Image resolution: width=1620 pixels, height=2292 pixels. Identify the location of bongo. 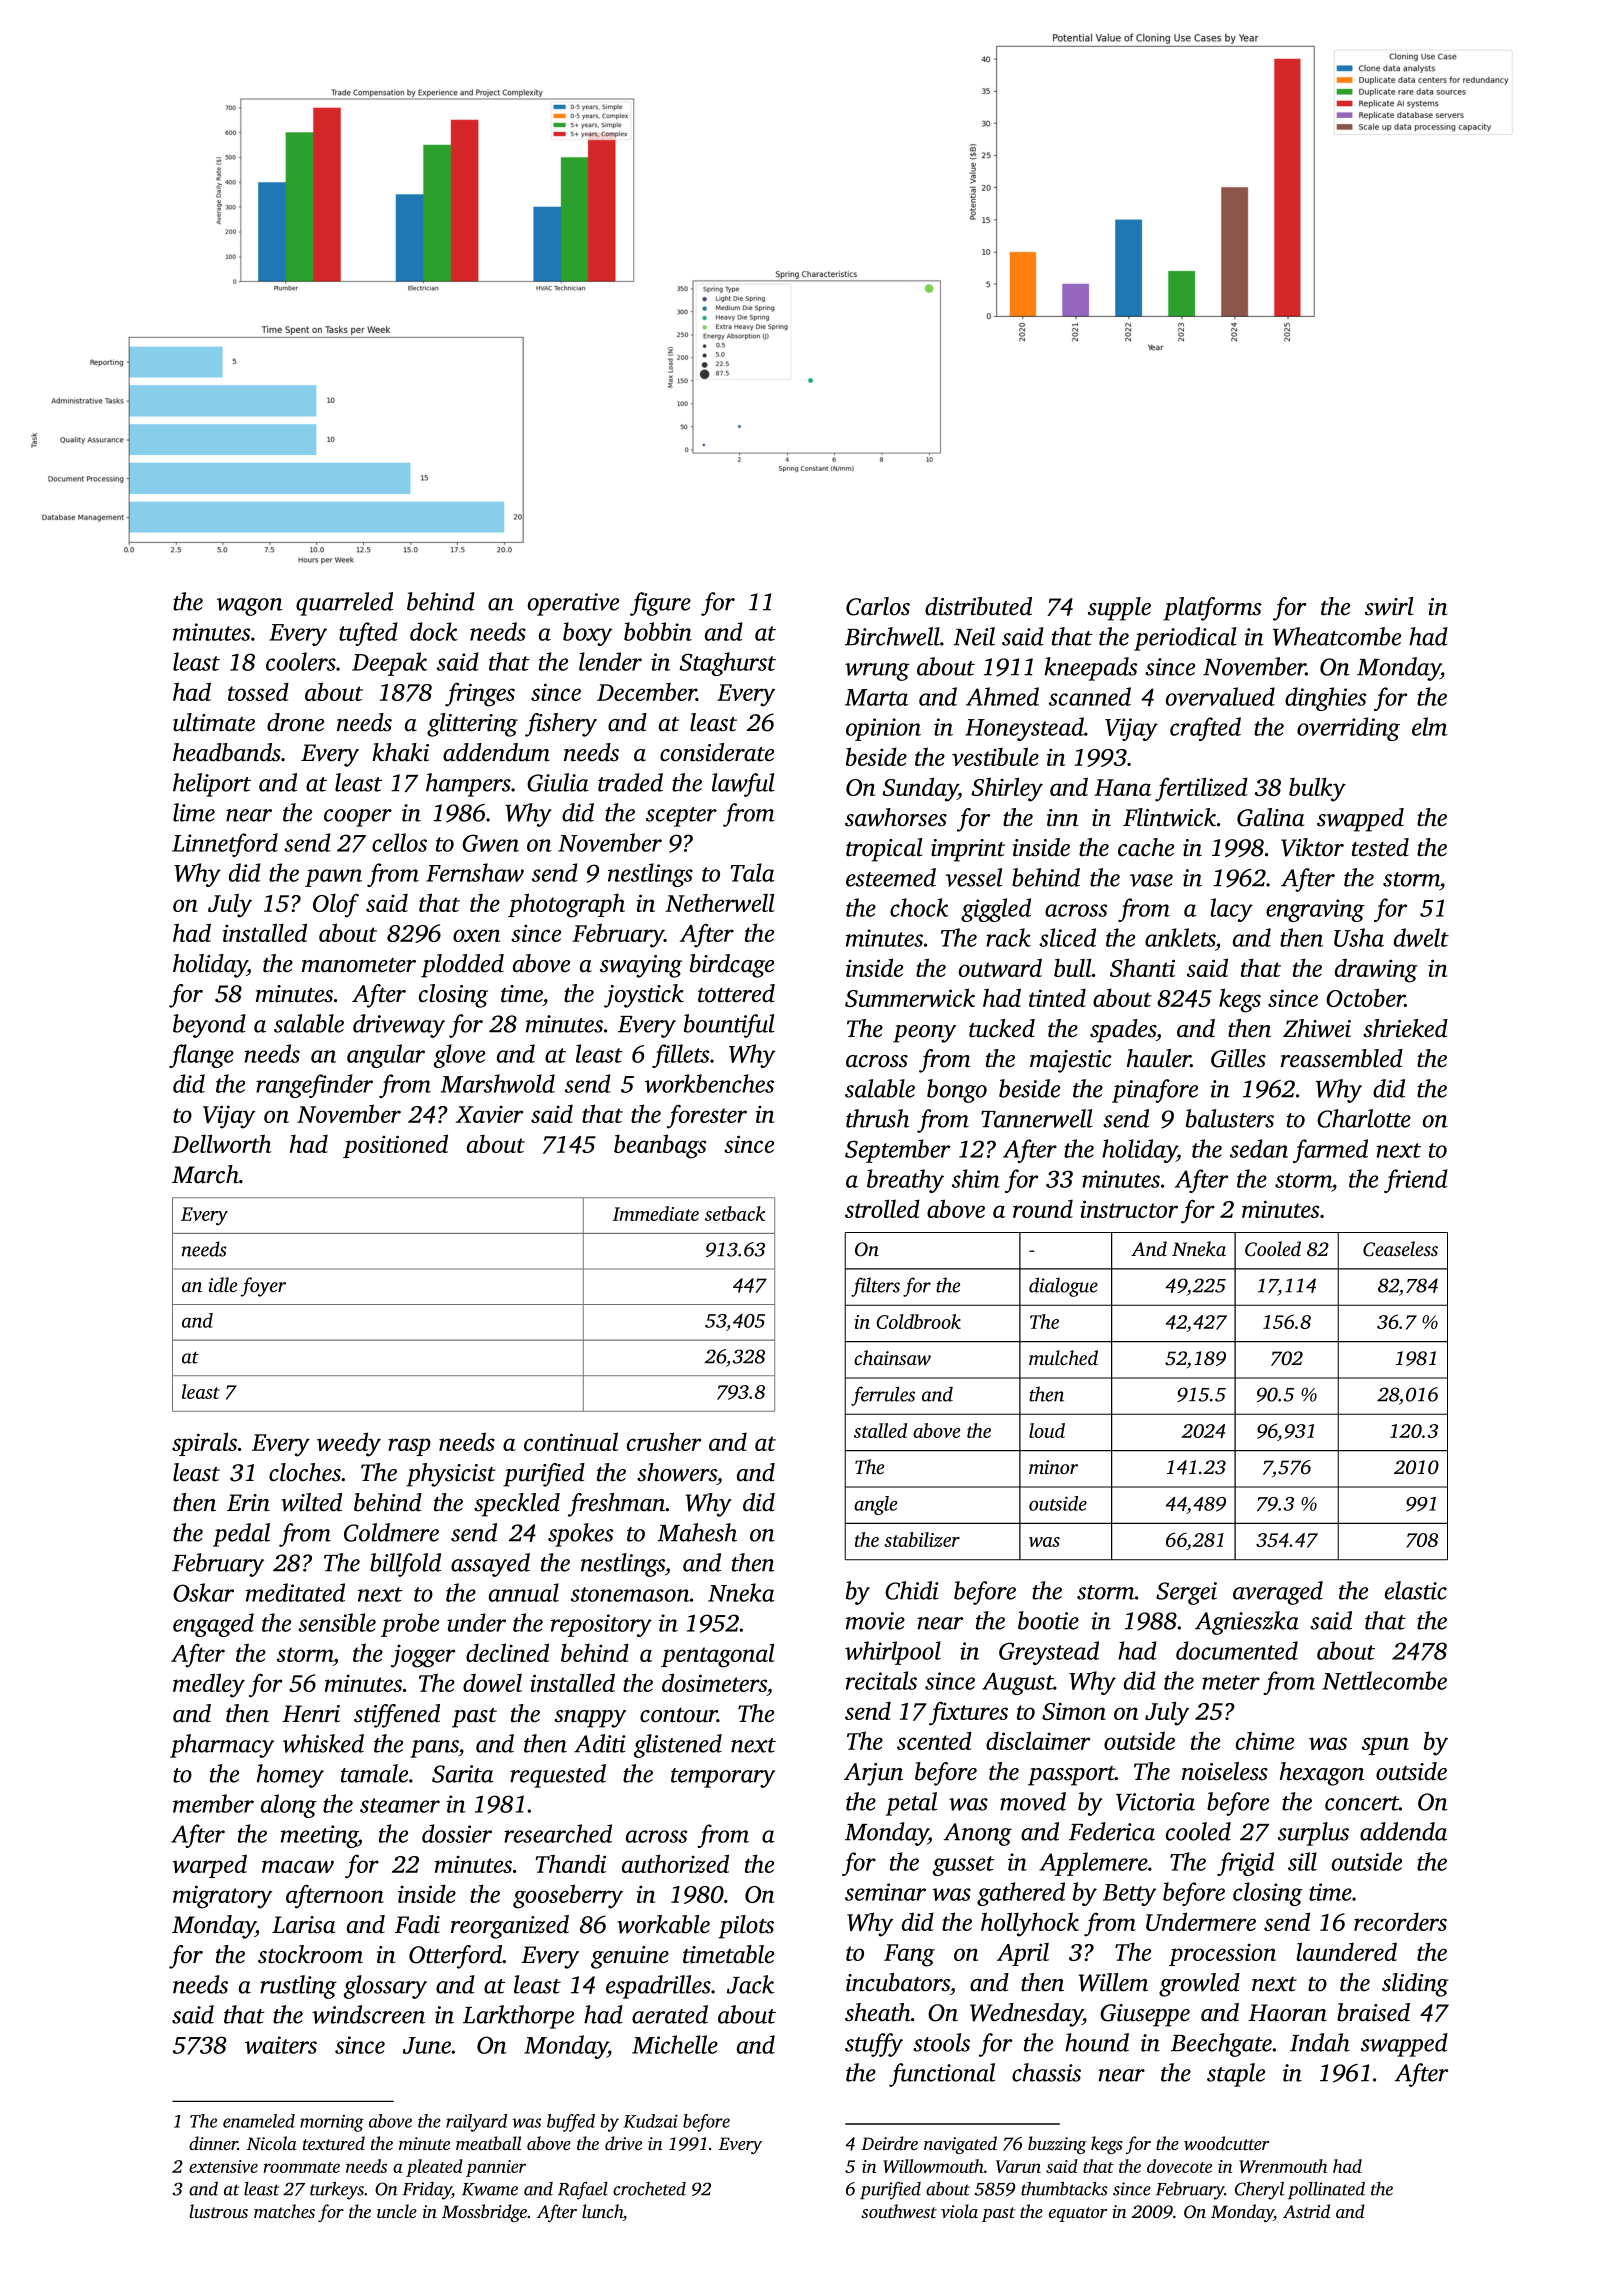
(957, 1091).
